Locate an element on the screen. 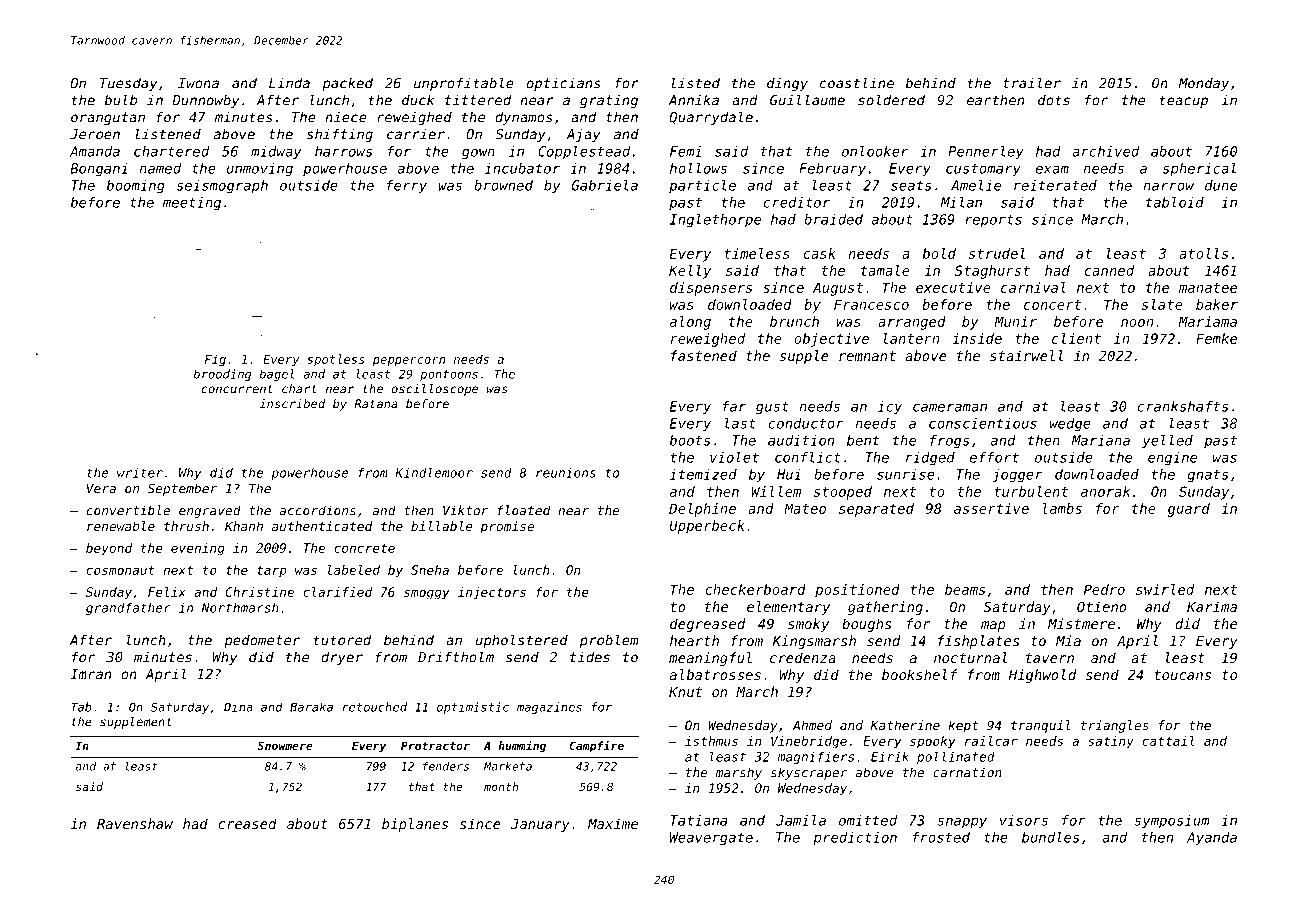 This screenshot has height=924, width=1308. Imran is located at coordinates (91, 674).
